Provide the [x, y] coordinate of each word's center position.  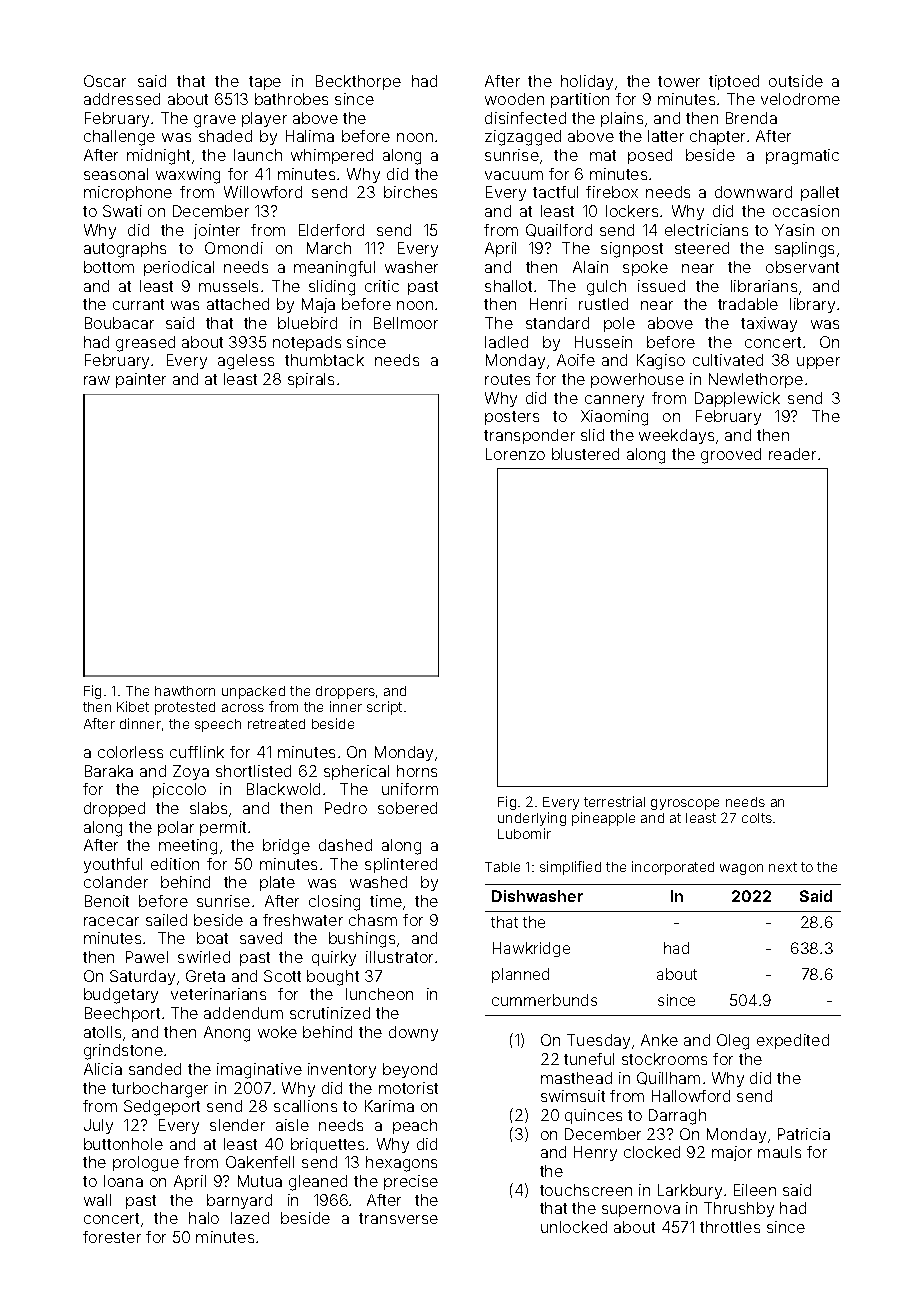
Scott [282, 976]
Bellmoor [406, 323]
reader [792, 454]
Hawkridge [531, 949]
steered [702, 248]
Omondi [234, 248]
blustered [585, 454]
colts [757, 818]
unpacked [253, 692]
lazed [250, 1218]
